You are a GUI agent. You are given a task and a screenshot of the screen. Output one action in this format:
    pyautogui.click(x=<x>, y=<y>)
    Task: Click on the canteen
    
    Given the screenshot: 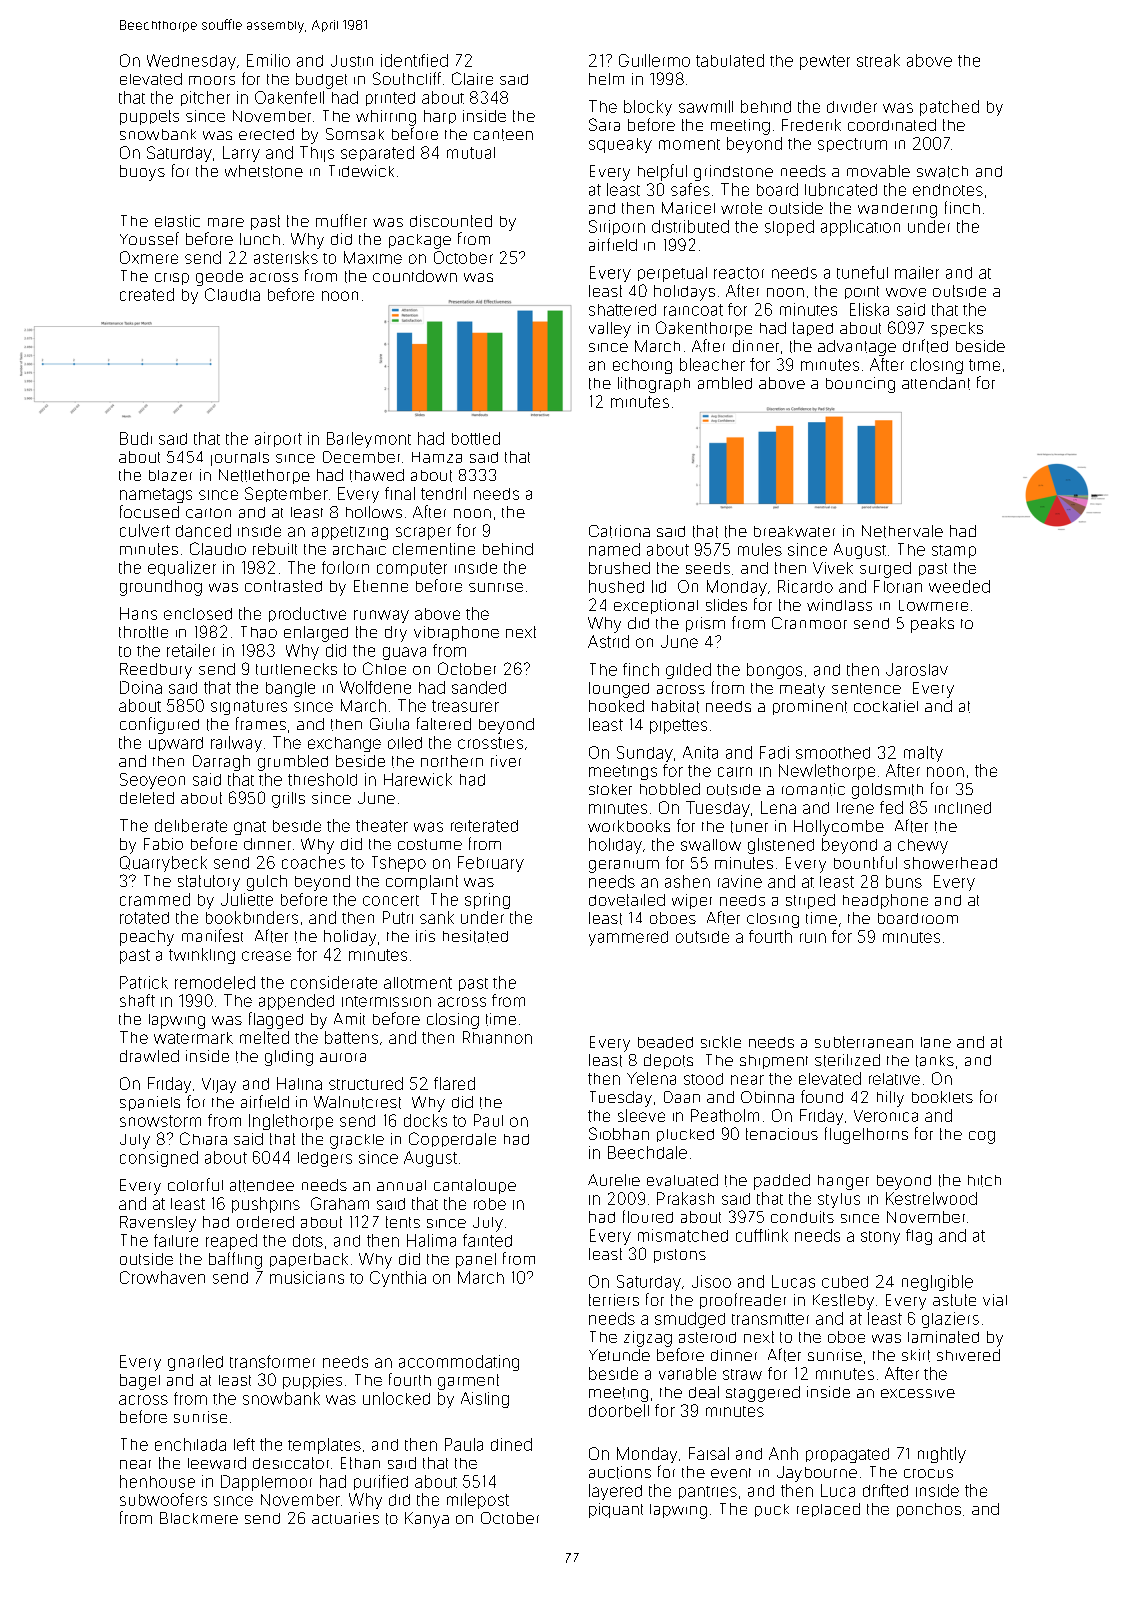 What is the action you would take?
    pyautogui.click(x=503, y=135)
